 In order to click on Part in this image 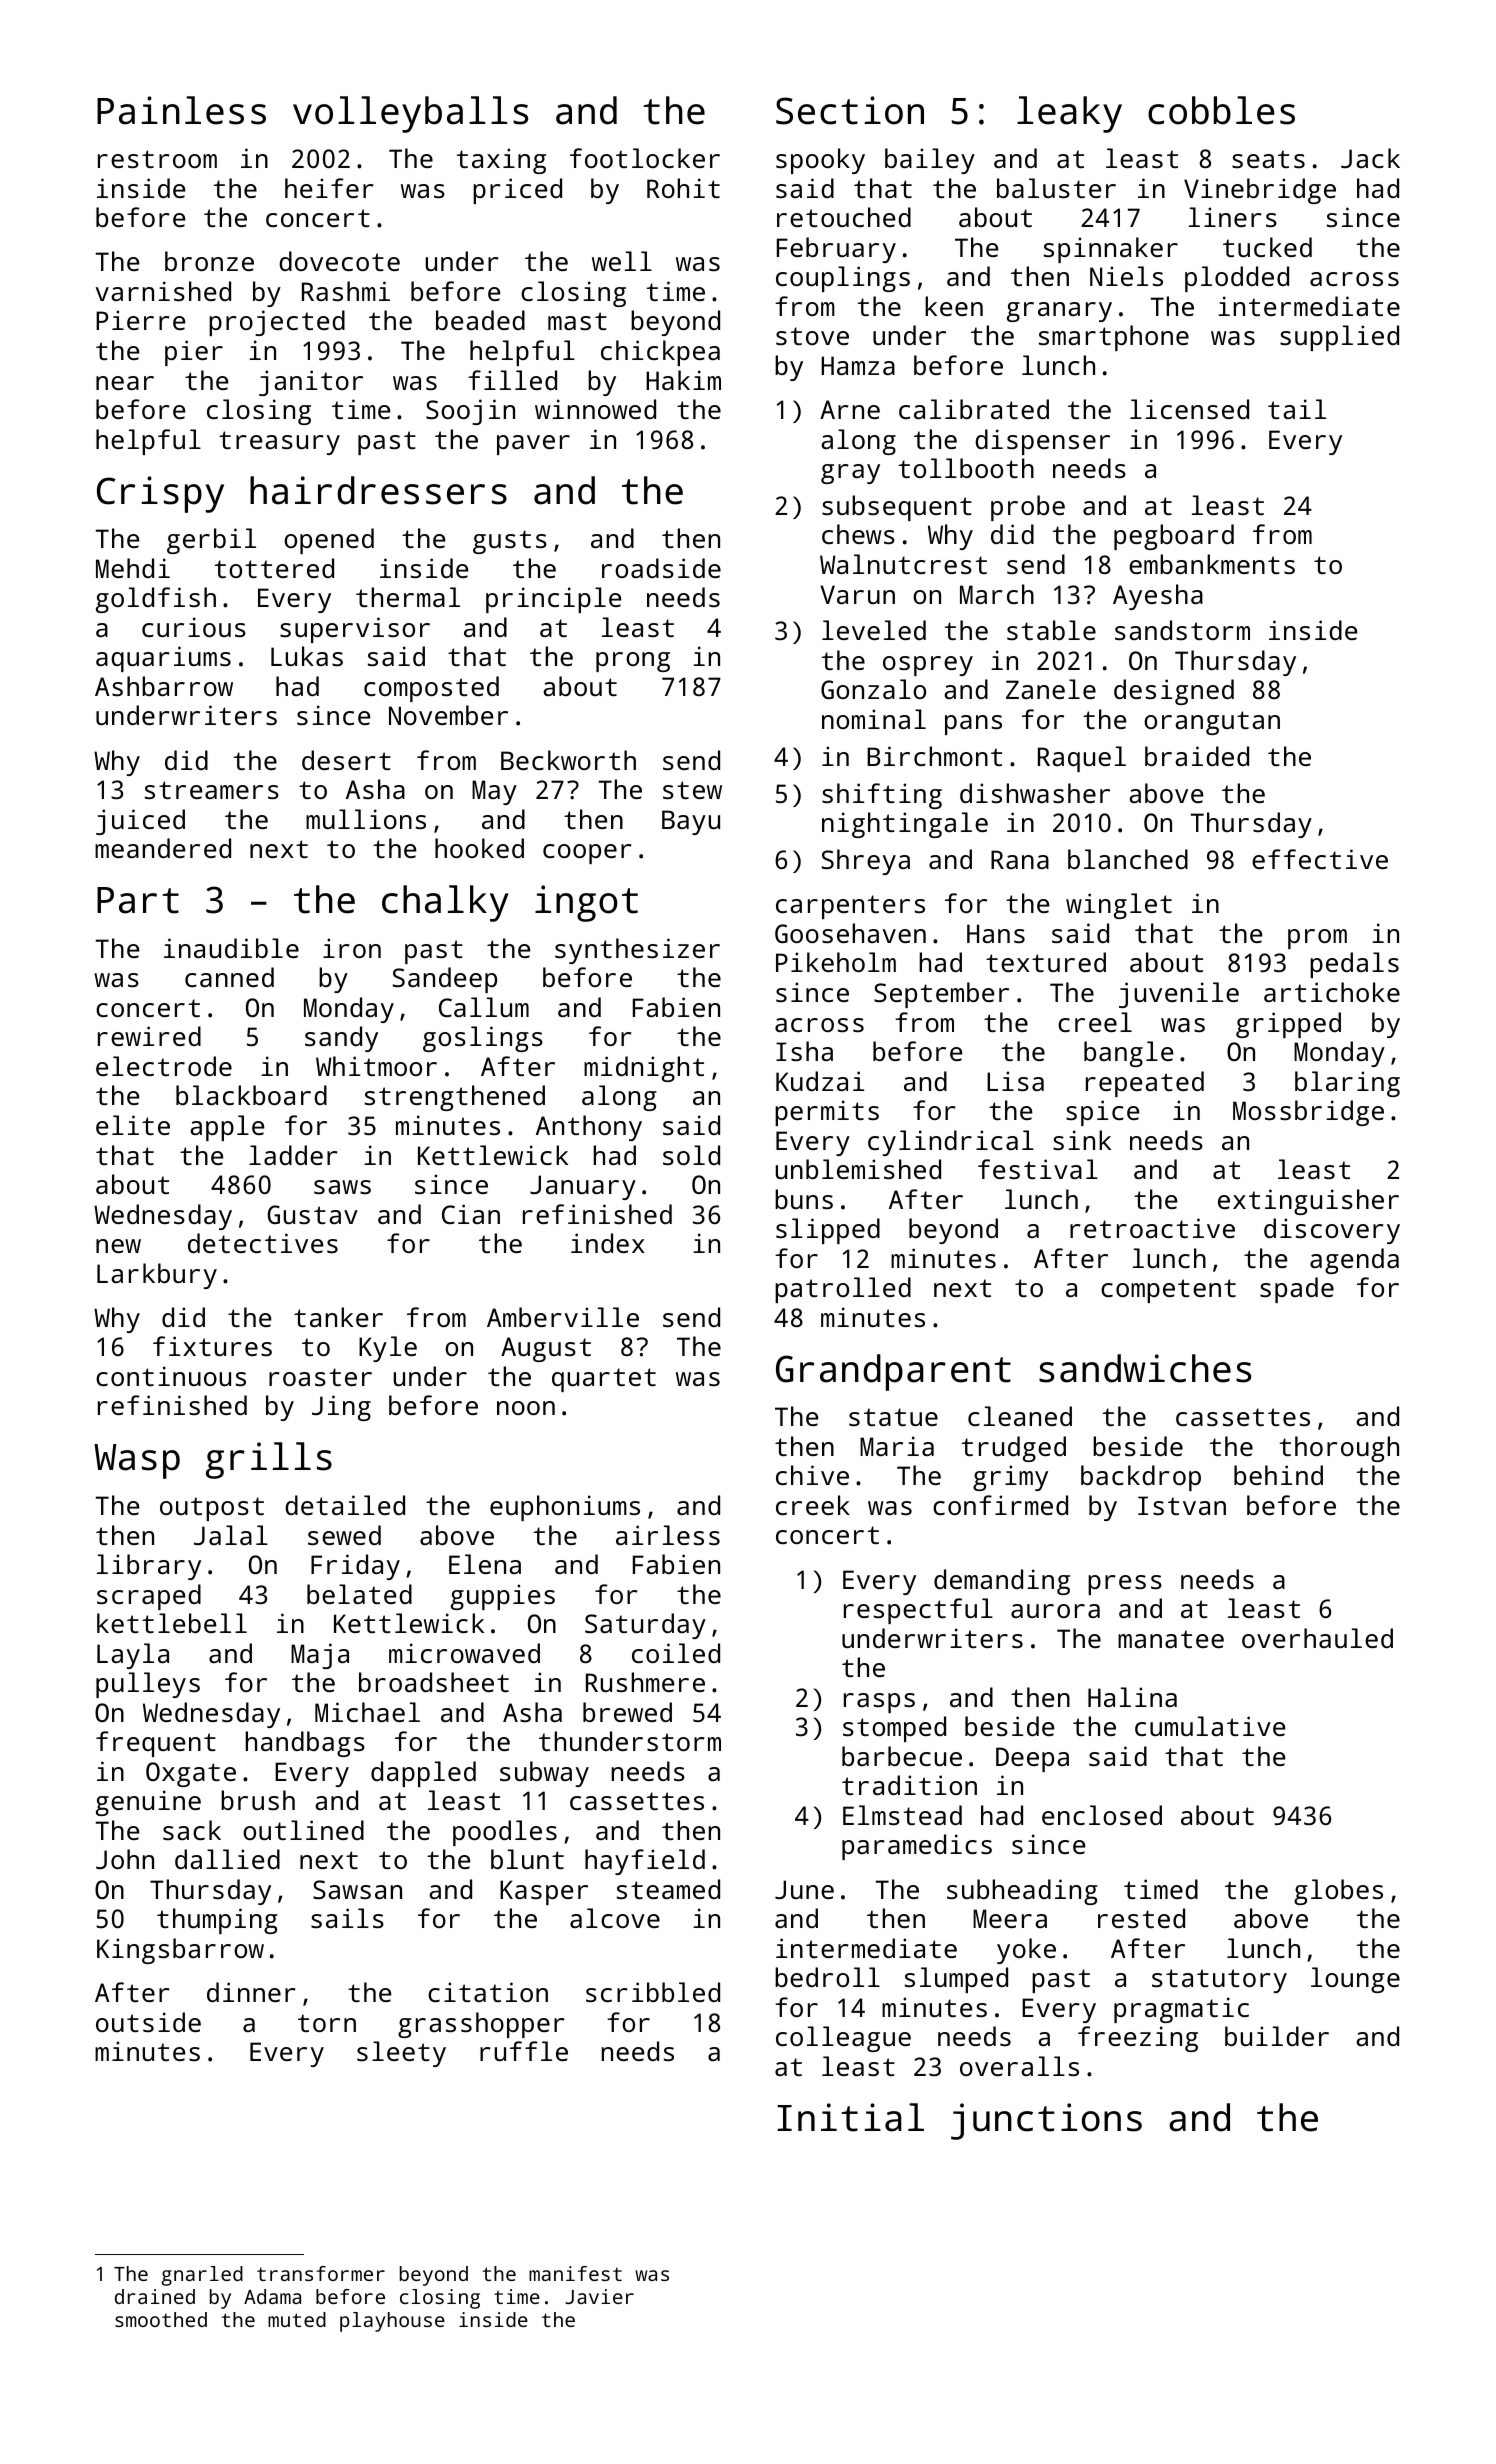, I will do `click(138, 900)`.
